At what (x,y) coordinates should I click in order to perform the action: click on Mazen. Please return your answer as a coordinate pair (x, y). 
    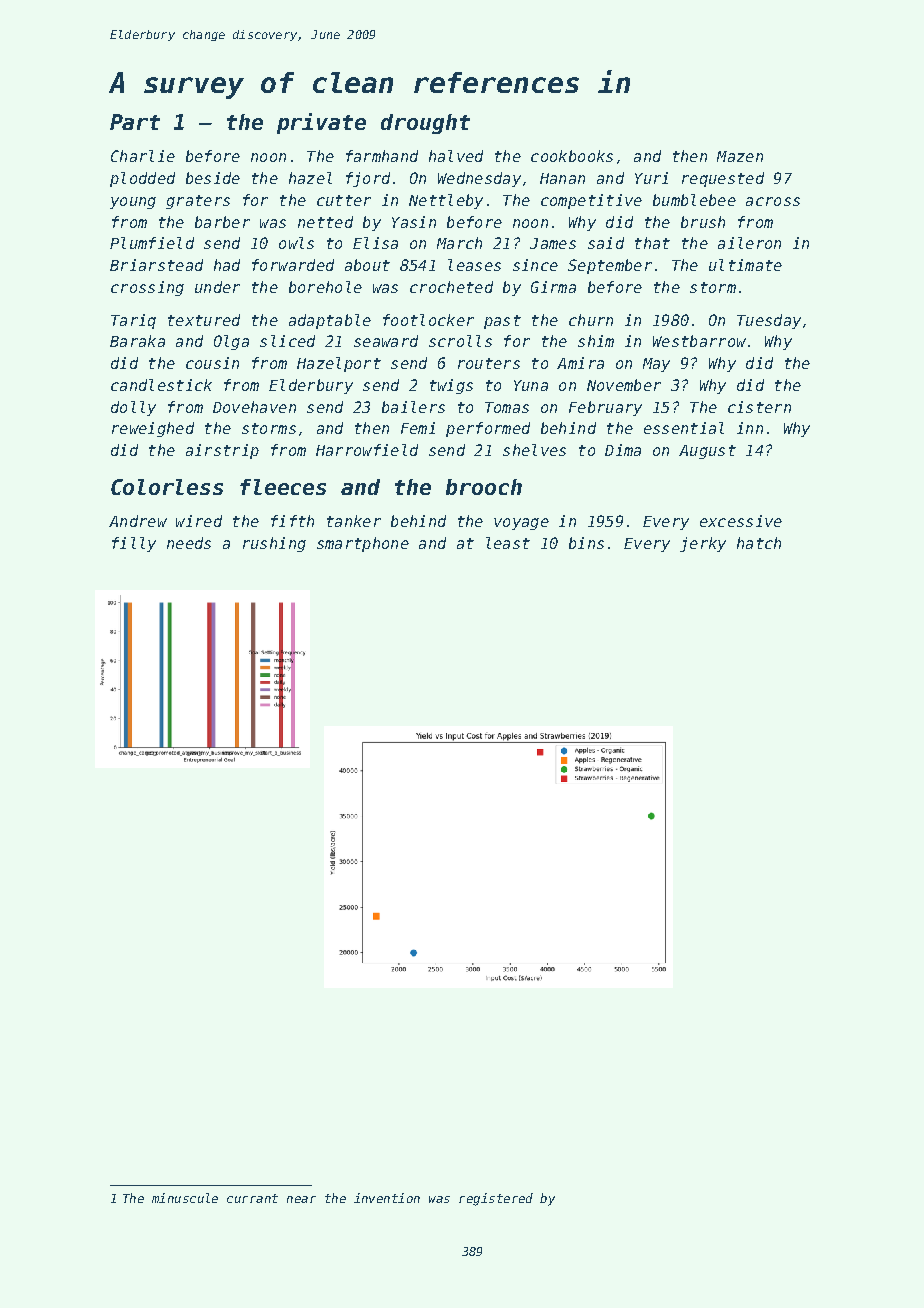
    Looking at the image, I should click on (740, 156).
